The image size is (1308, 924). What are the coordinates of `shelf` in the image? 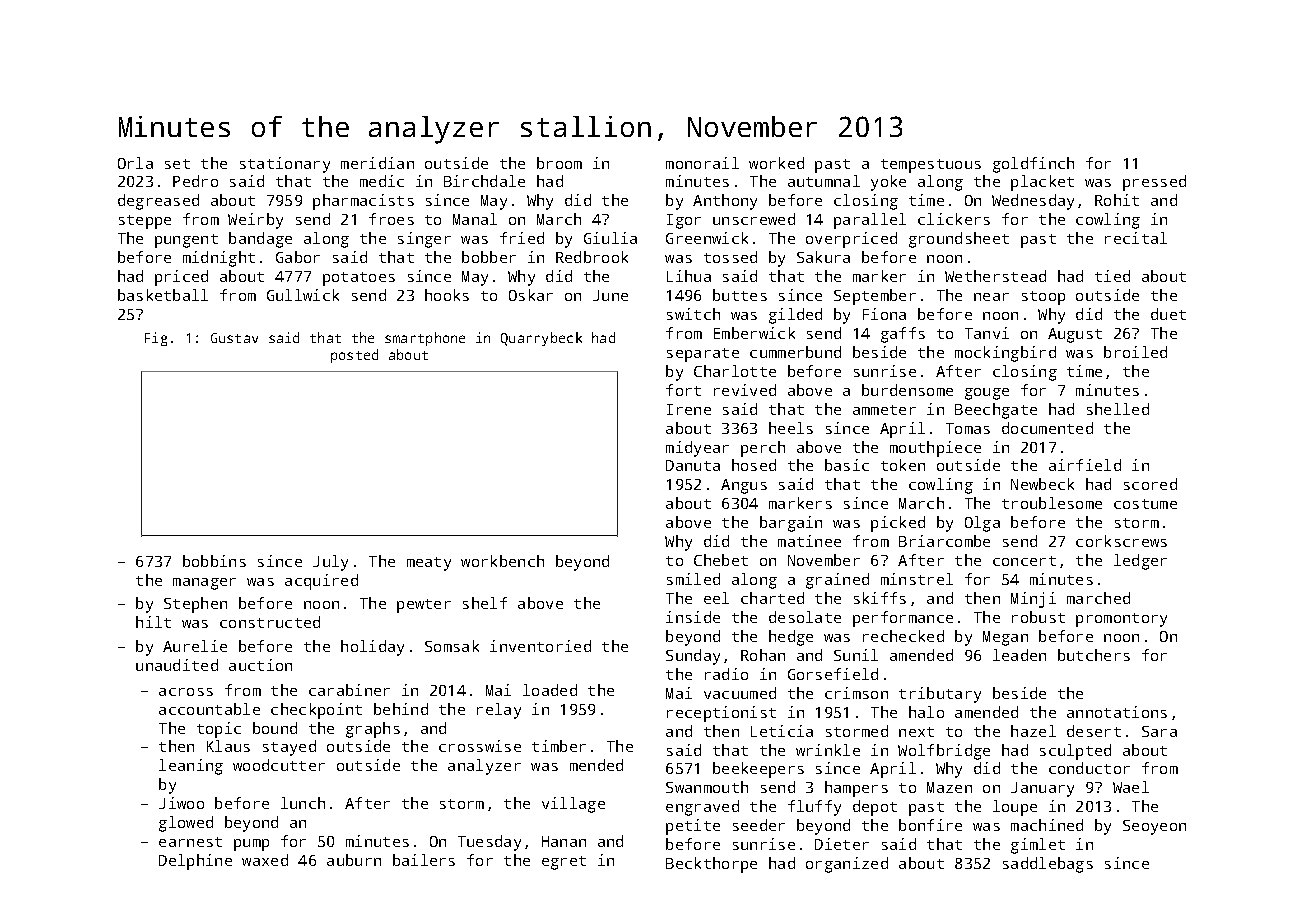 It's located at (485, 603).
